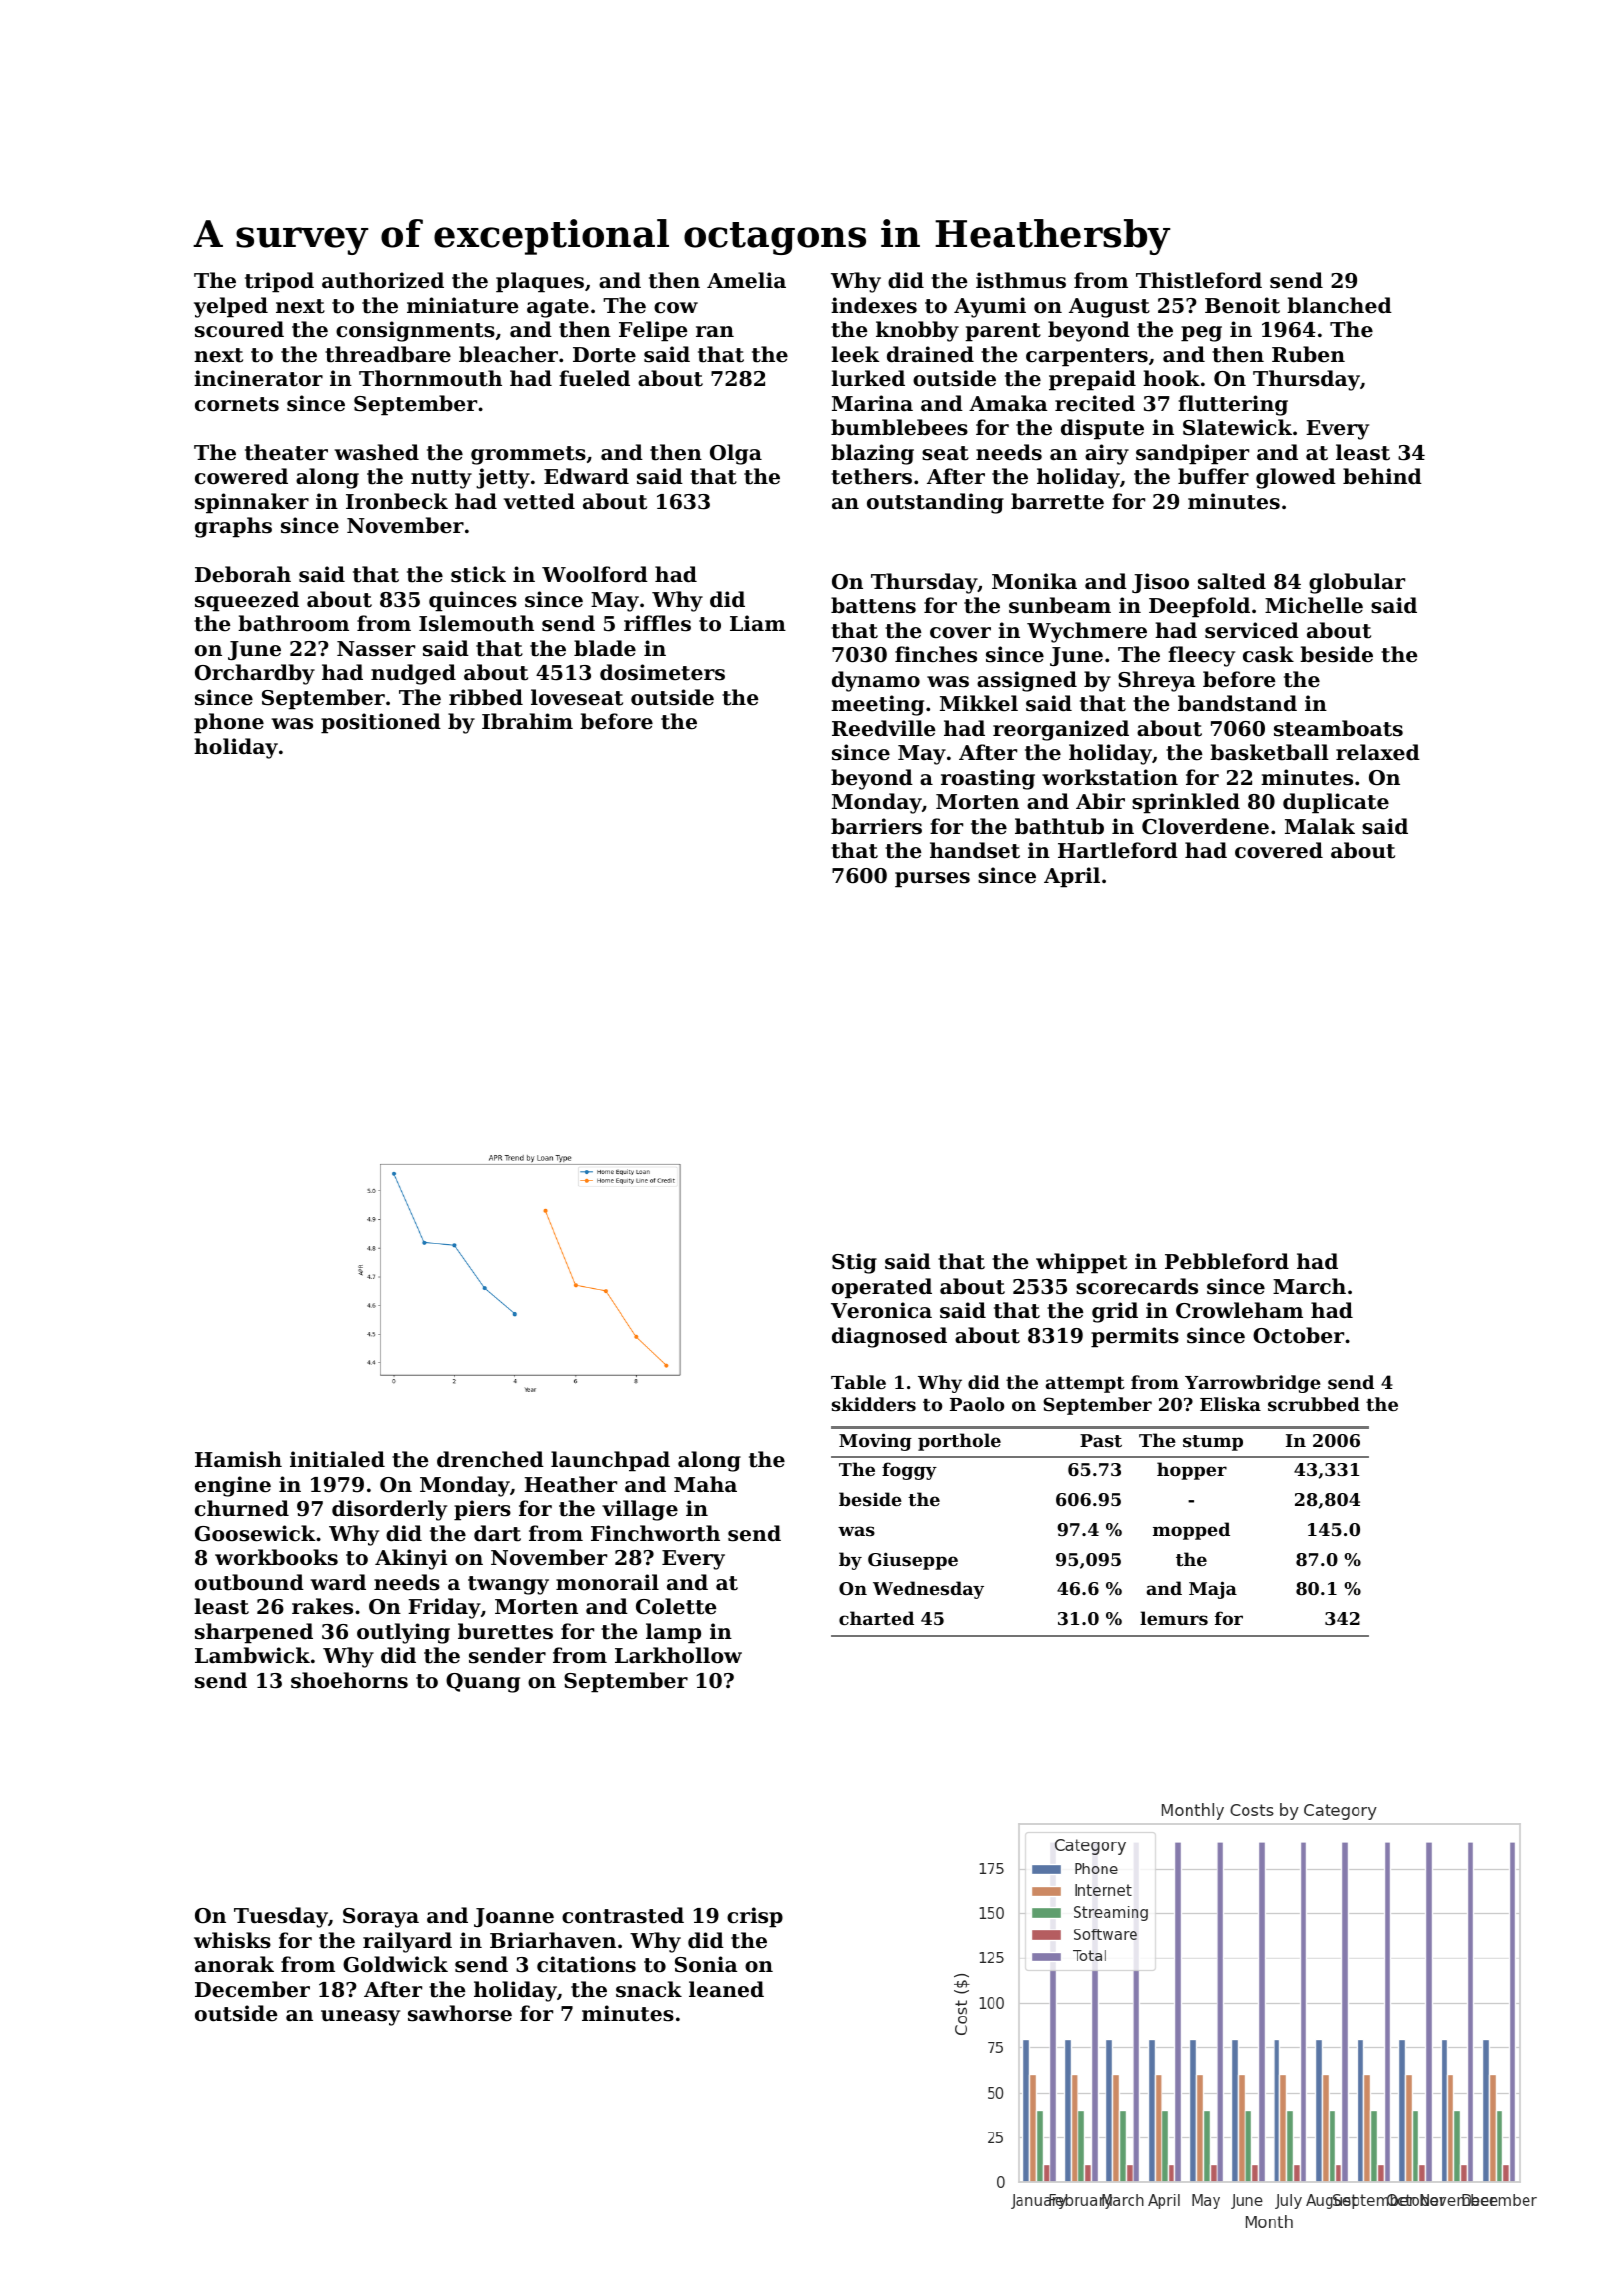 This screenshot has width=1620, height=2292. What do you see at coordinates (913, 1561) in the screenshot?
I see `Giuseppe` at bounding box center [913, 1561].
